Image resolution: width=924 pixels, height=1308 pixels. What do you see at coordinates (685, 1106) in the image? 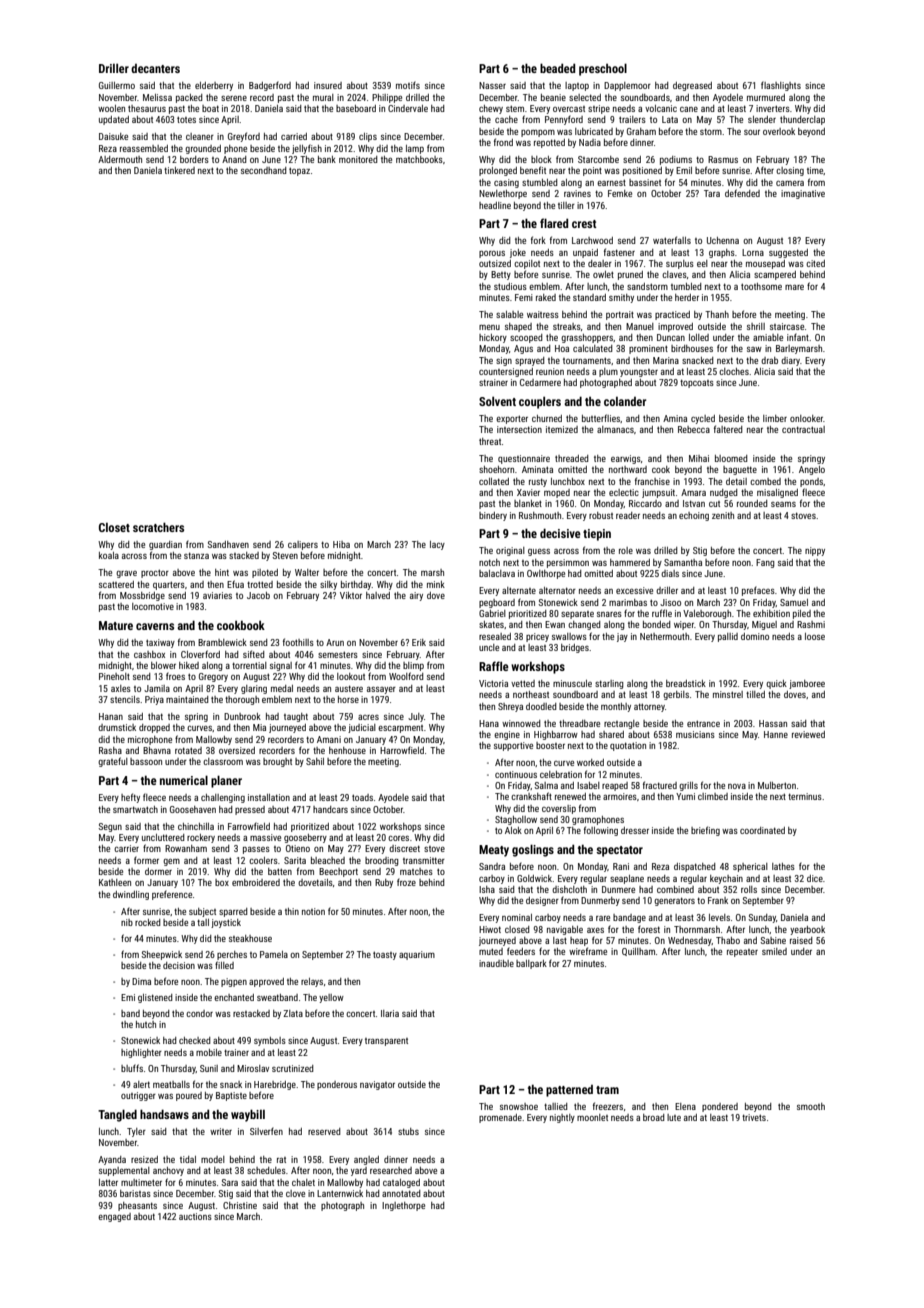
I see `Elena` at bounding box center [685, 1106].
